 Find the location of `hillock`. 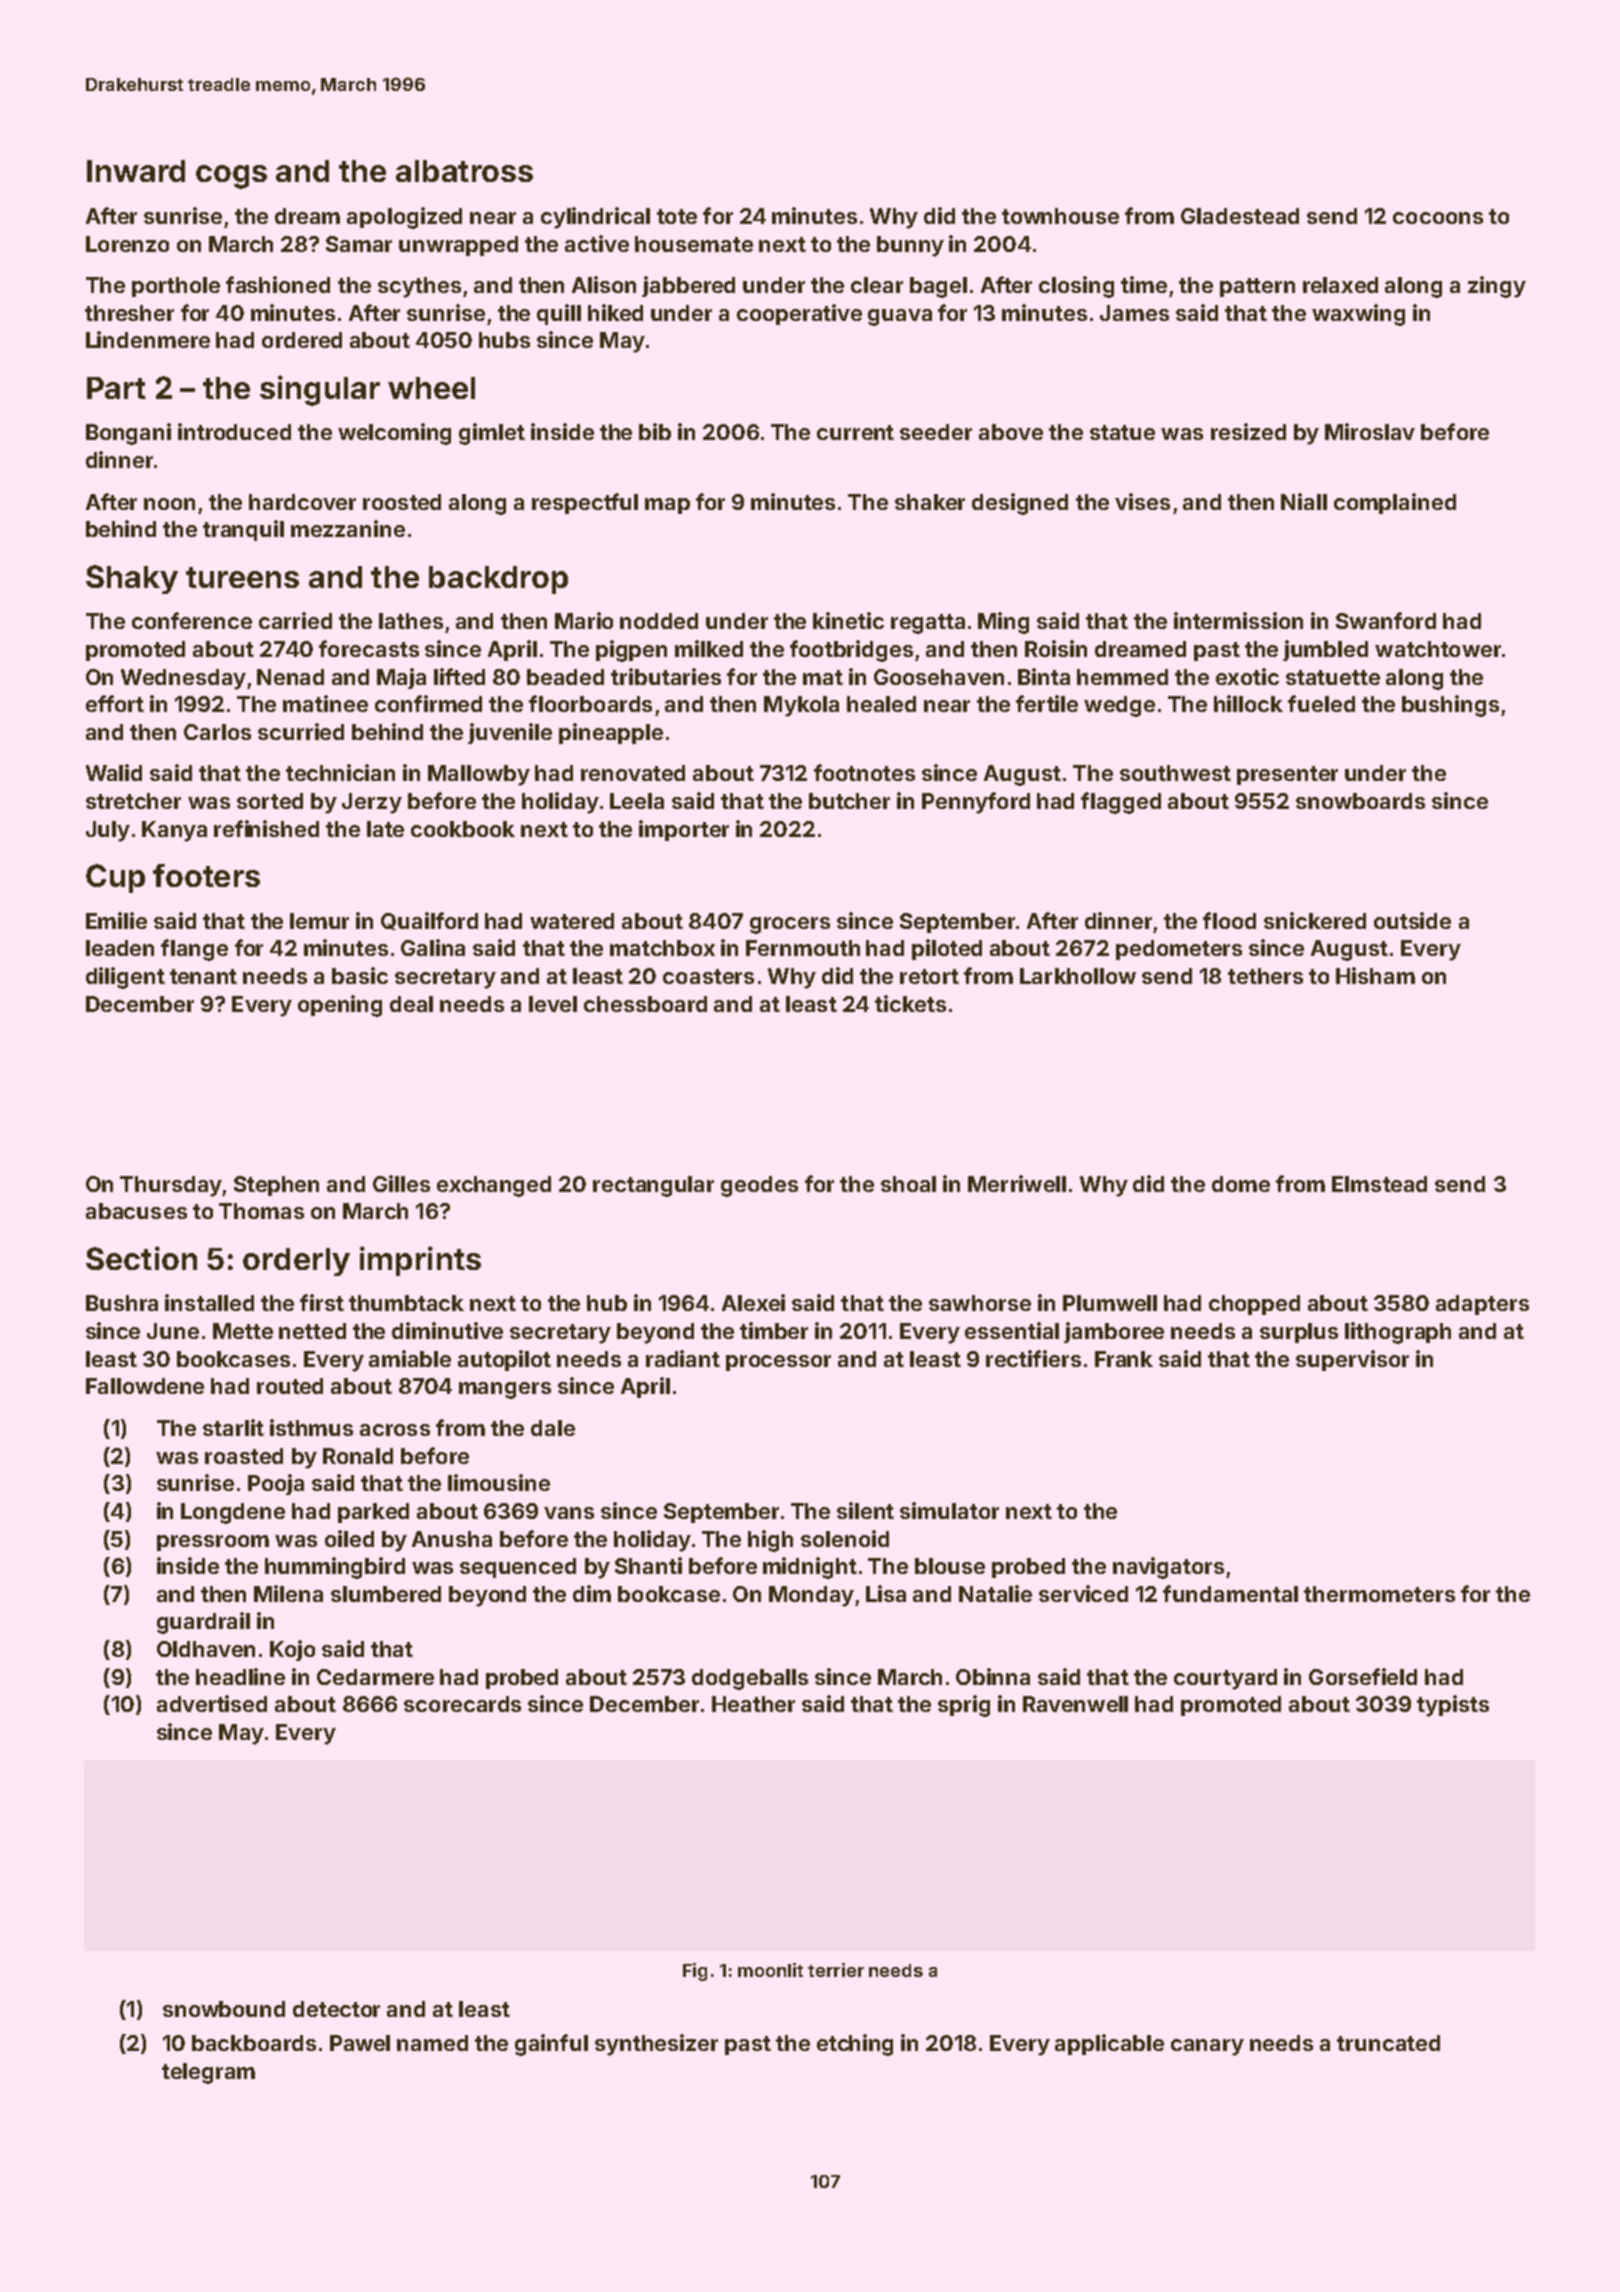

hillock is located at coordinates (1248, 703).
